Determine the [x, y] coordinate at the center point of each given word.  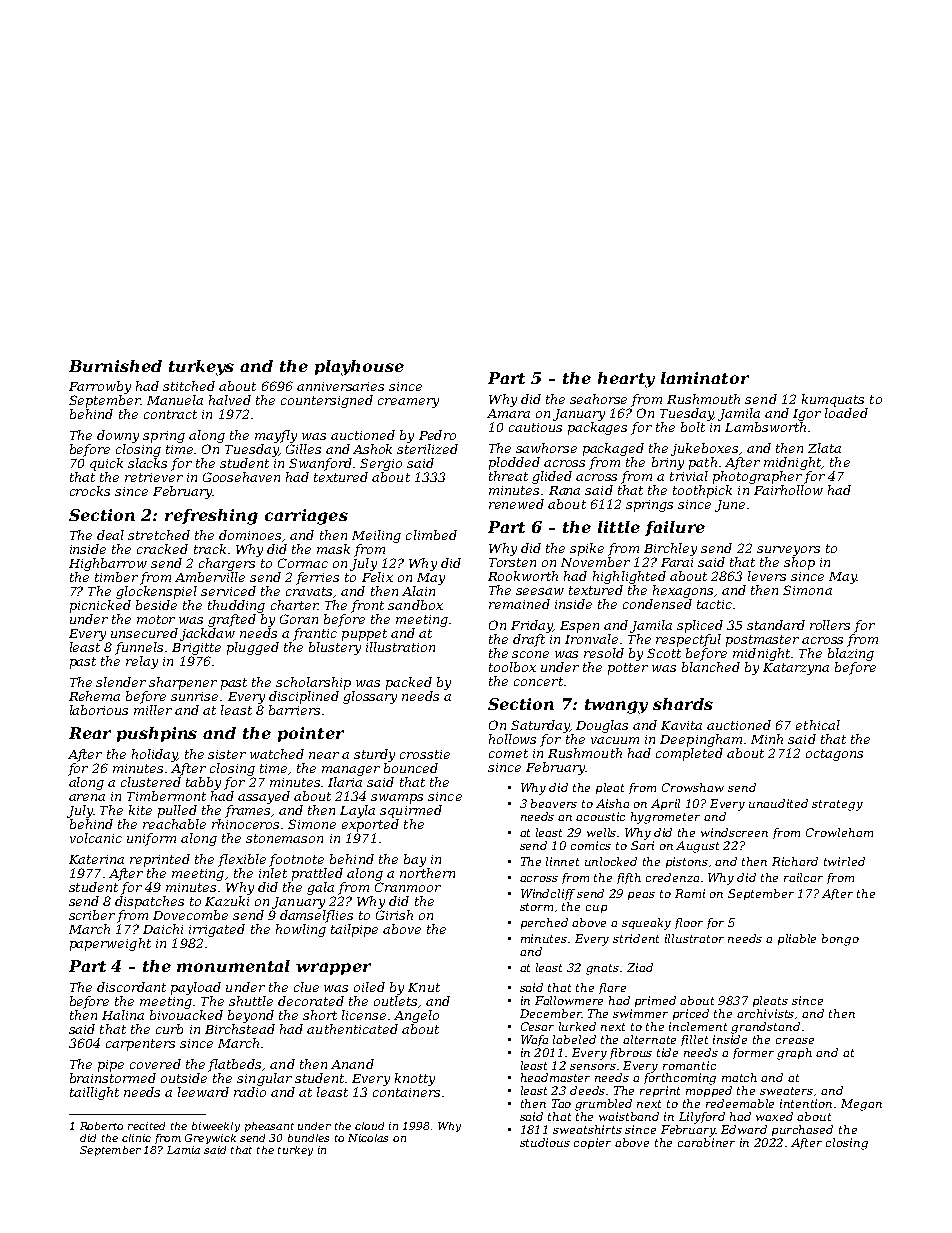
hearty [626, 380]
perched [544, 923]
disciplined [304, 697]
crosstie [425, 754]
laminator [705, 378]
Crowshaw [693, 787]
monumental [233, 966]
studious [545, 1142]
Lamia [183, 1150]
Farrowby [100, 387]
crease [795, 1041]
